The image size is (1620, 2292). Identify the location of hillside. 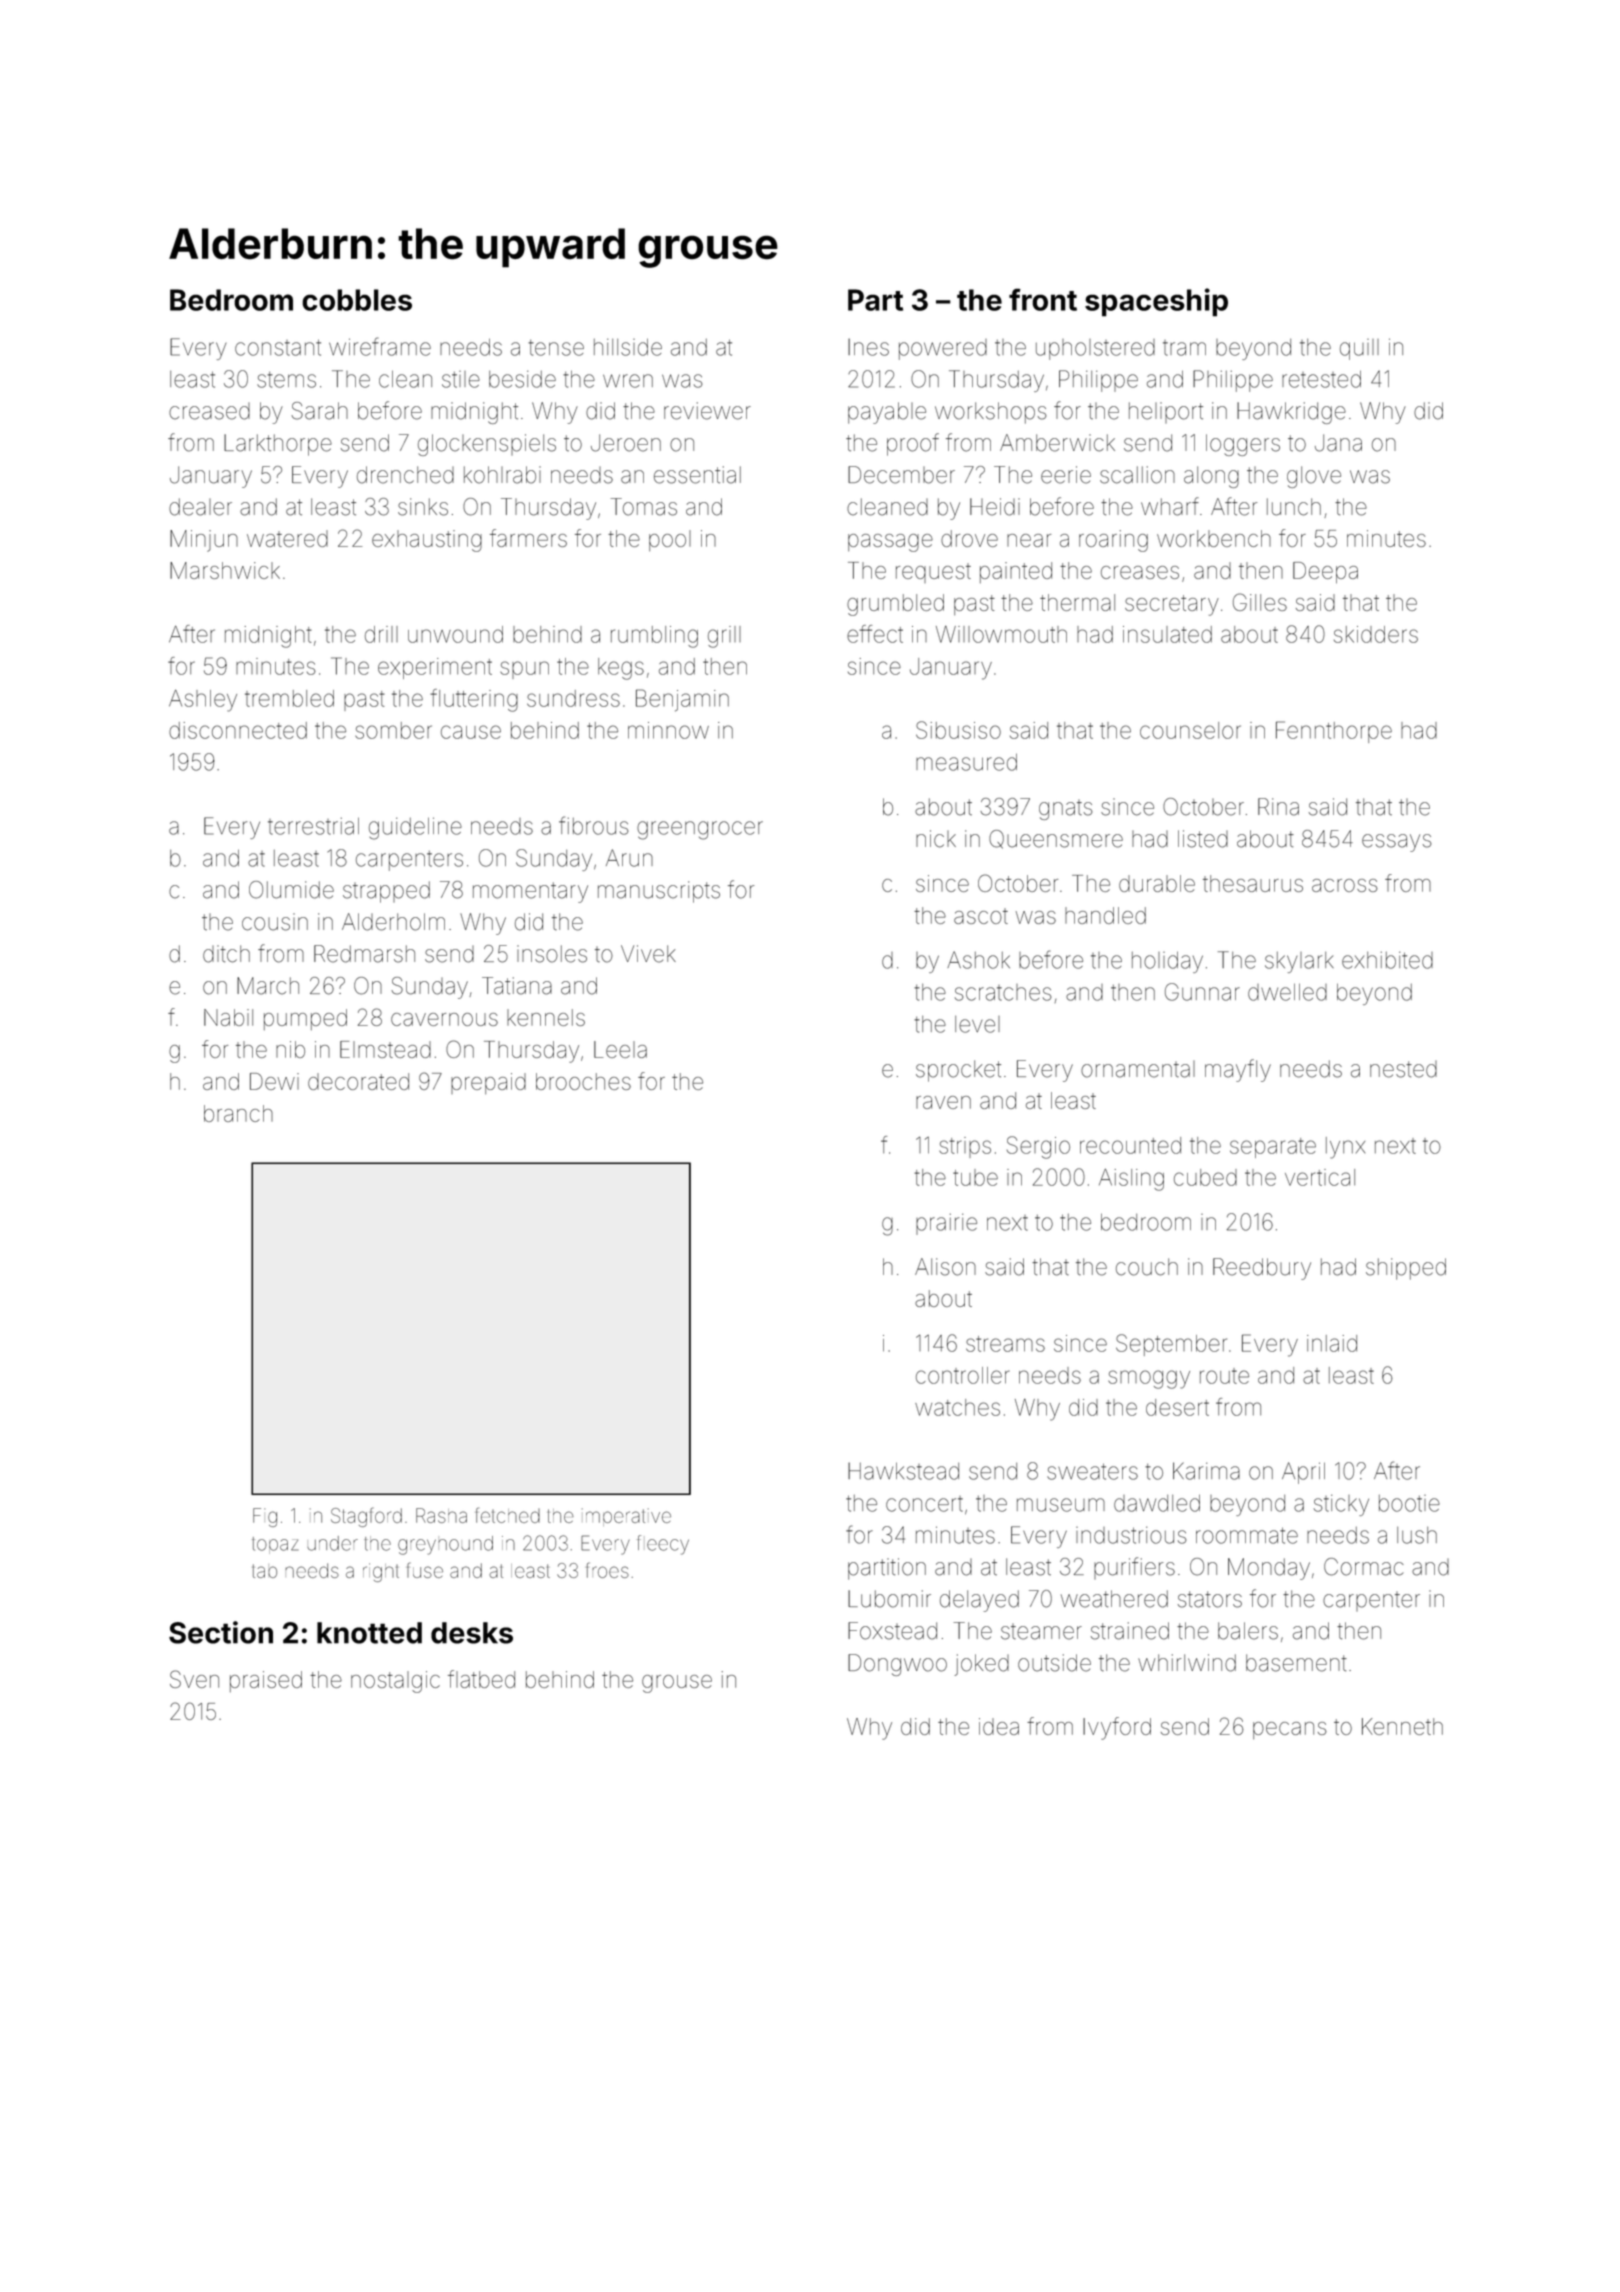
(628, 347).
